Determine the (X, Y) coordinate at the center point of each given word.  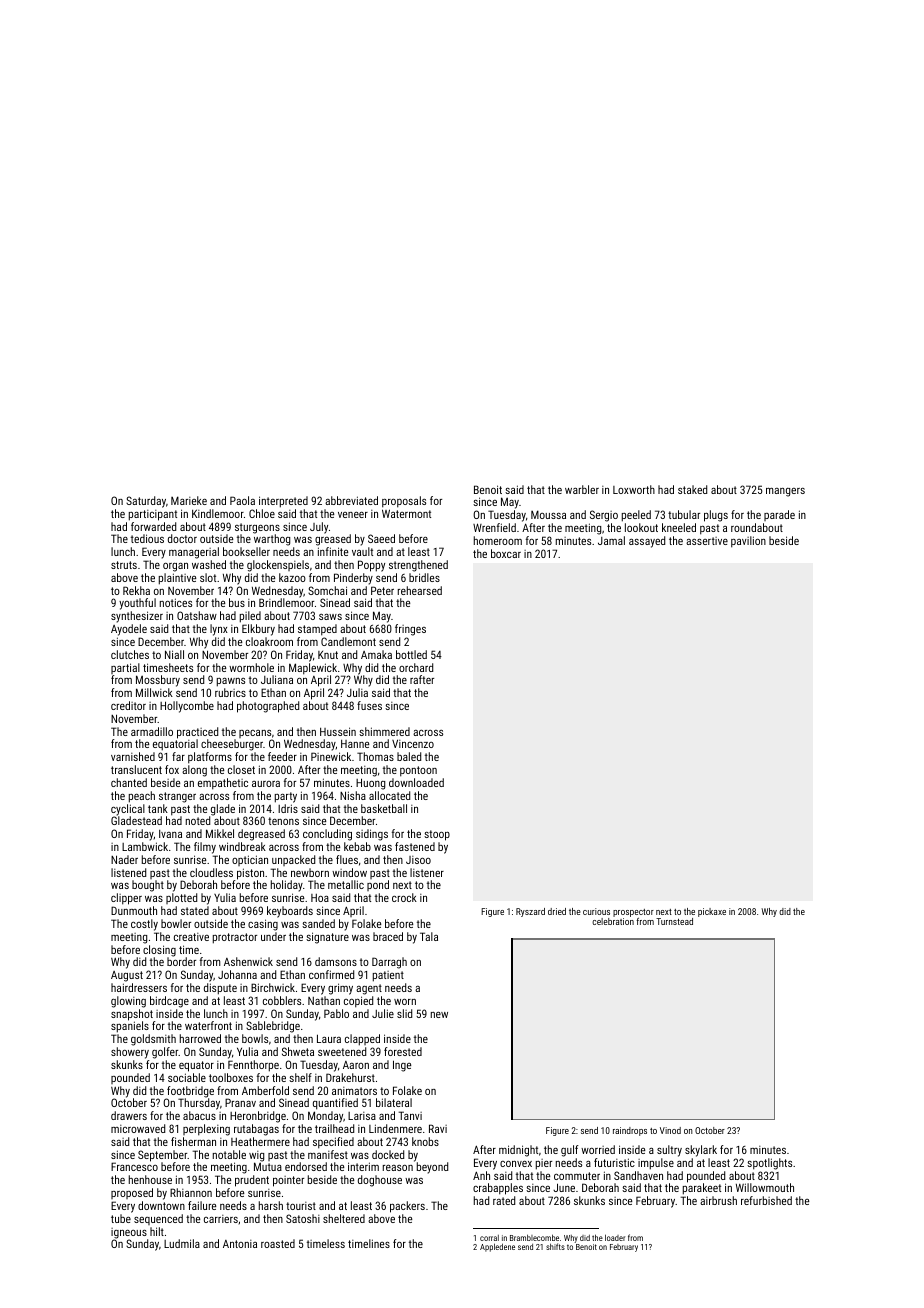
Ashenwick (248, 961)
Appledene (497, 1247)
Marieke (189, 500)
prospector (633, 913)
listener (427, 872)
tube (121, 1218)
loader (615, 1237)
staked (692, 489)
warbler (582, 489)
